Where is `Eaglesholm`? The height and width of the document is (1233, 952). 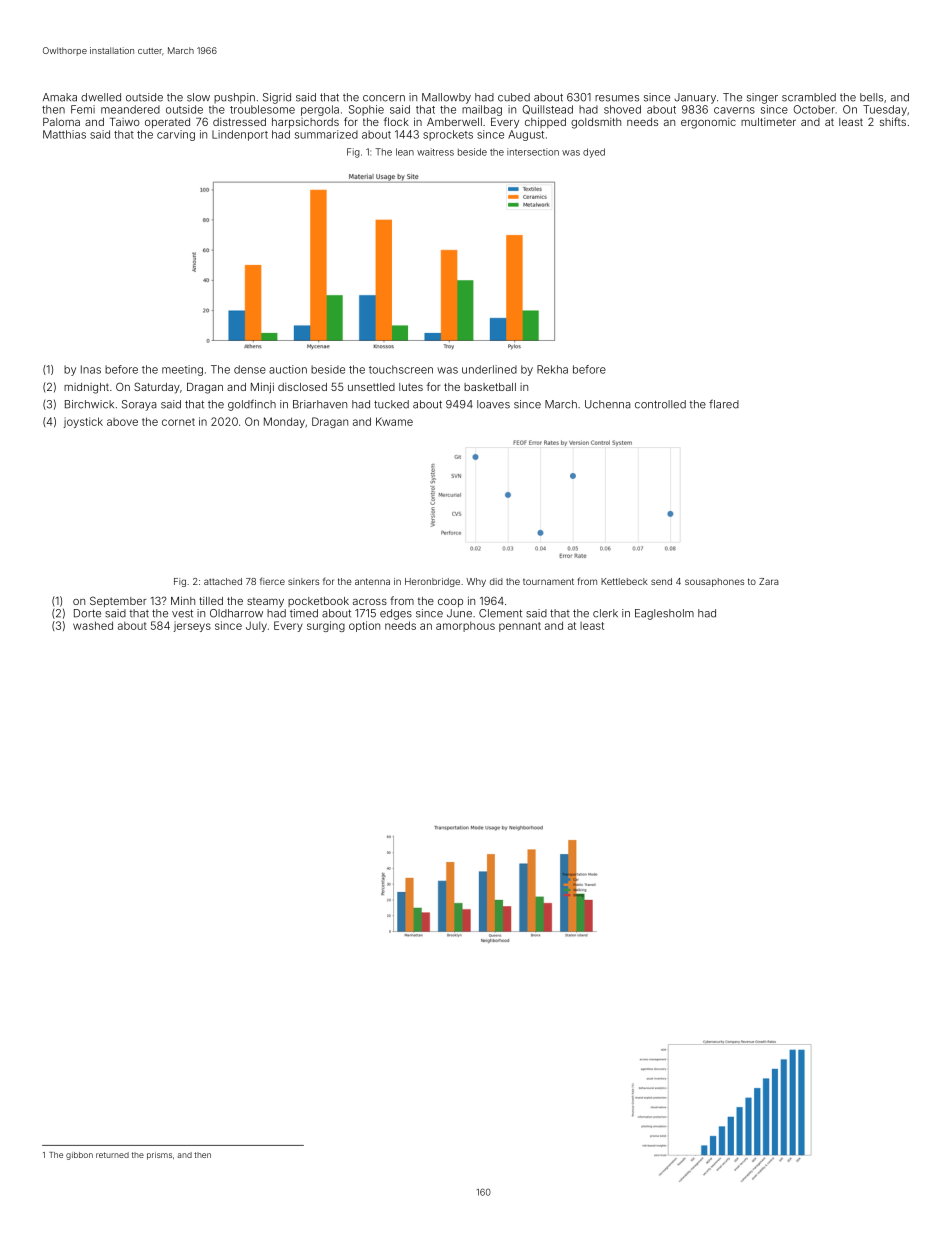 Eaglesholm is located at coordinates (664, 614).
